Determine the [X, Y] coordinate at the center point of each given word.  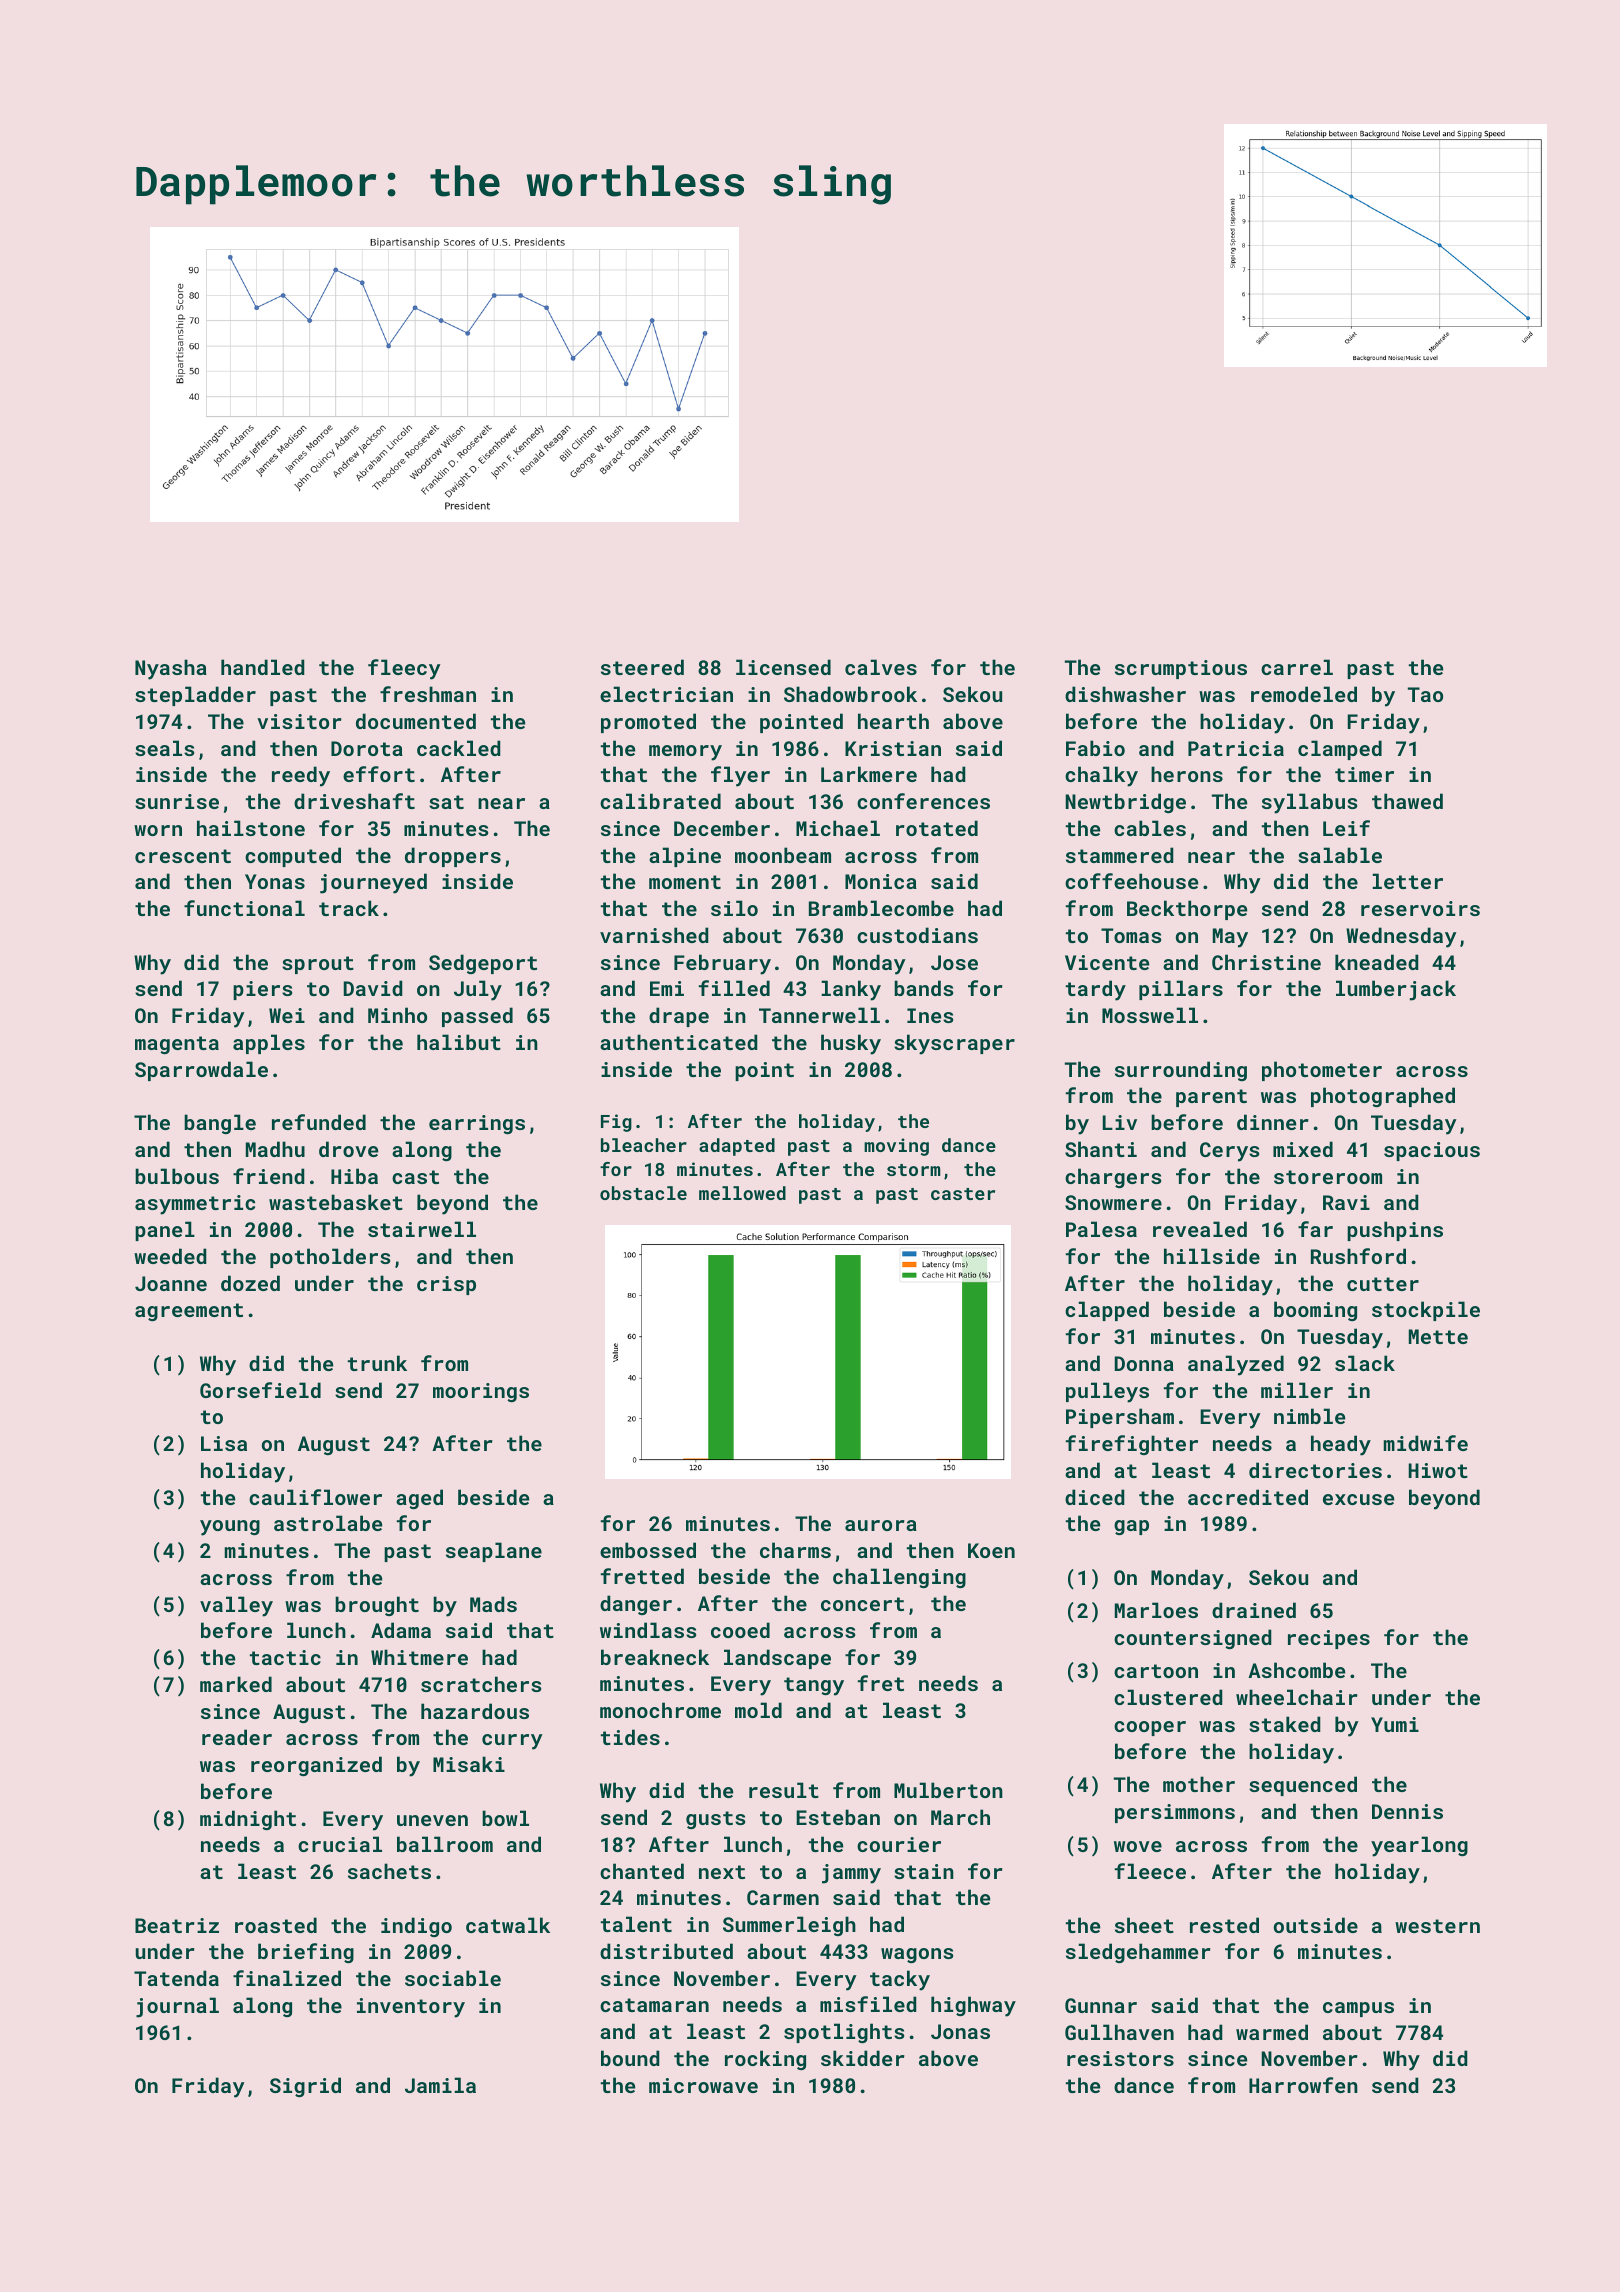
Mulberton [948, 1790]
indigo [416, 1927]
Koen [991, 1550]
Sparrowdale [201, 1071]
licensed [783, 667]
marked [236, 1684]
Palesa [1101, 1229]
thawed [1407, 801]
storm [914, 1170]
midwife [1425, 1443]
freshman [428, 694]
